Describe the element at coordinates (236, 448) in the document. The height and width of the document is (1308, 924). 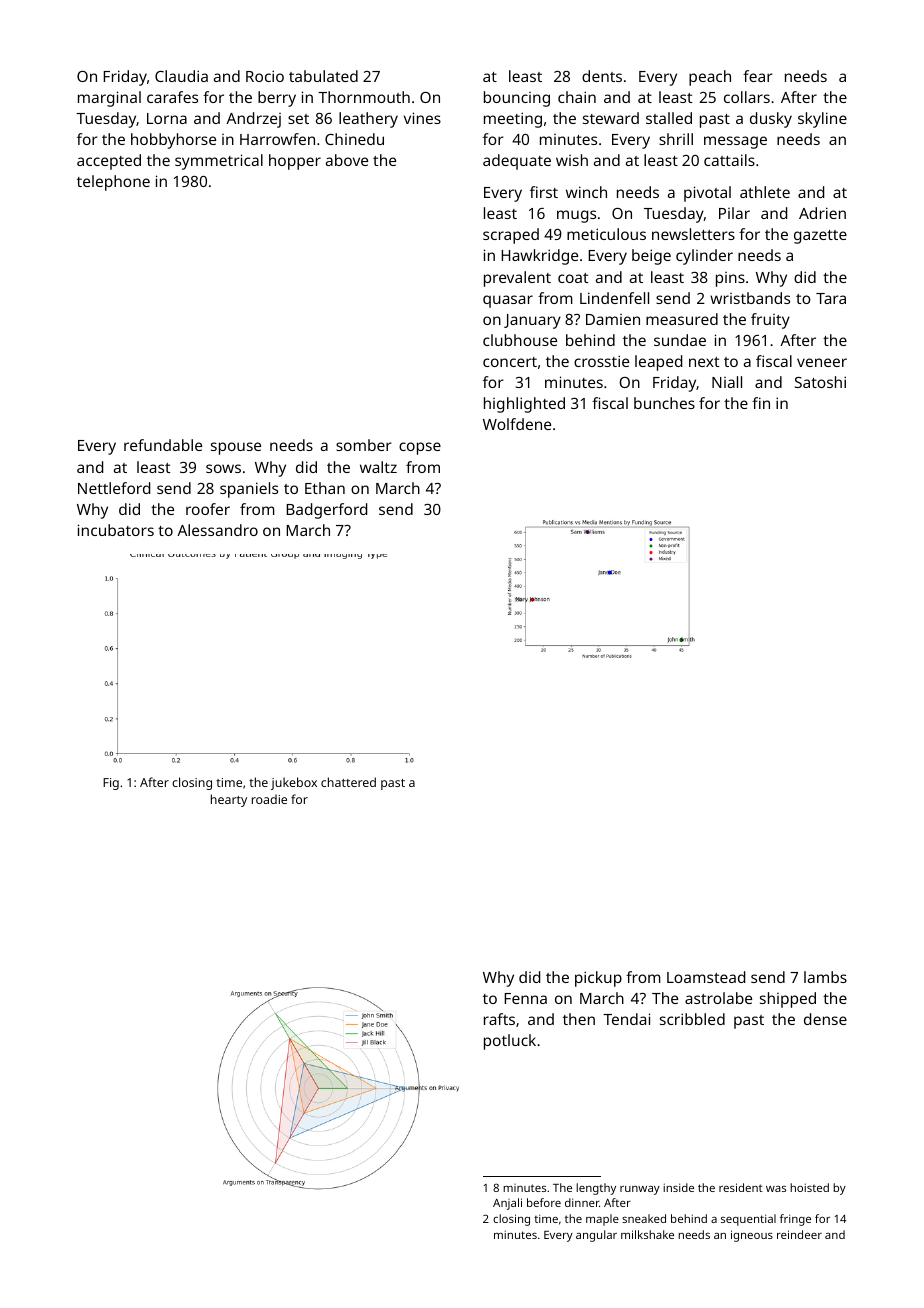
I see `spouse` at that location.
